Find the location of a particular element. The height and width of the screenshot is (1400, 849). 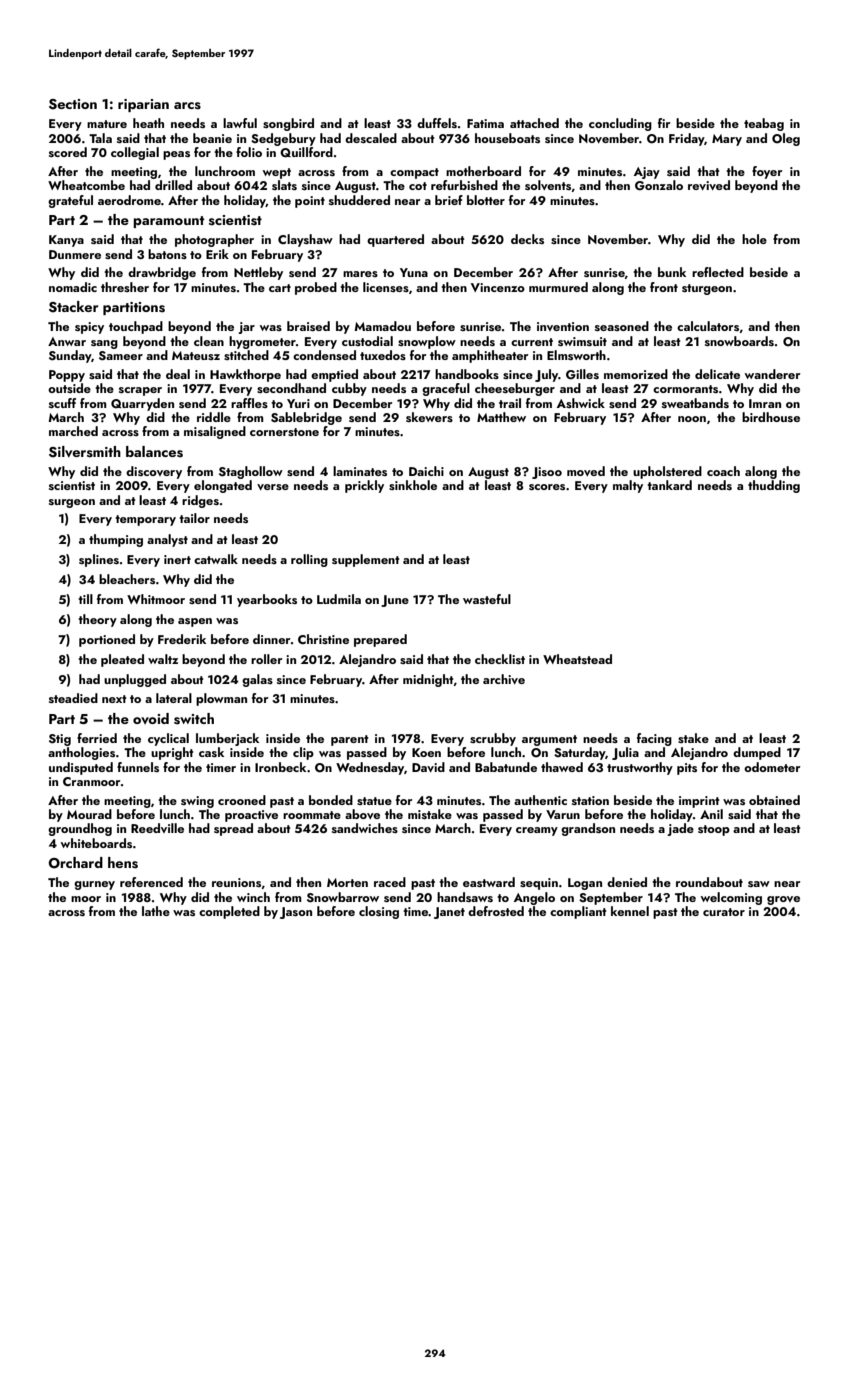

sandwiches is located at coordinates (365, 828).
